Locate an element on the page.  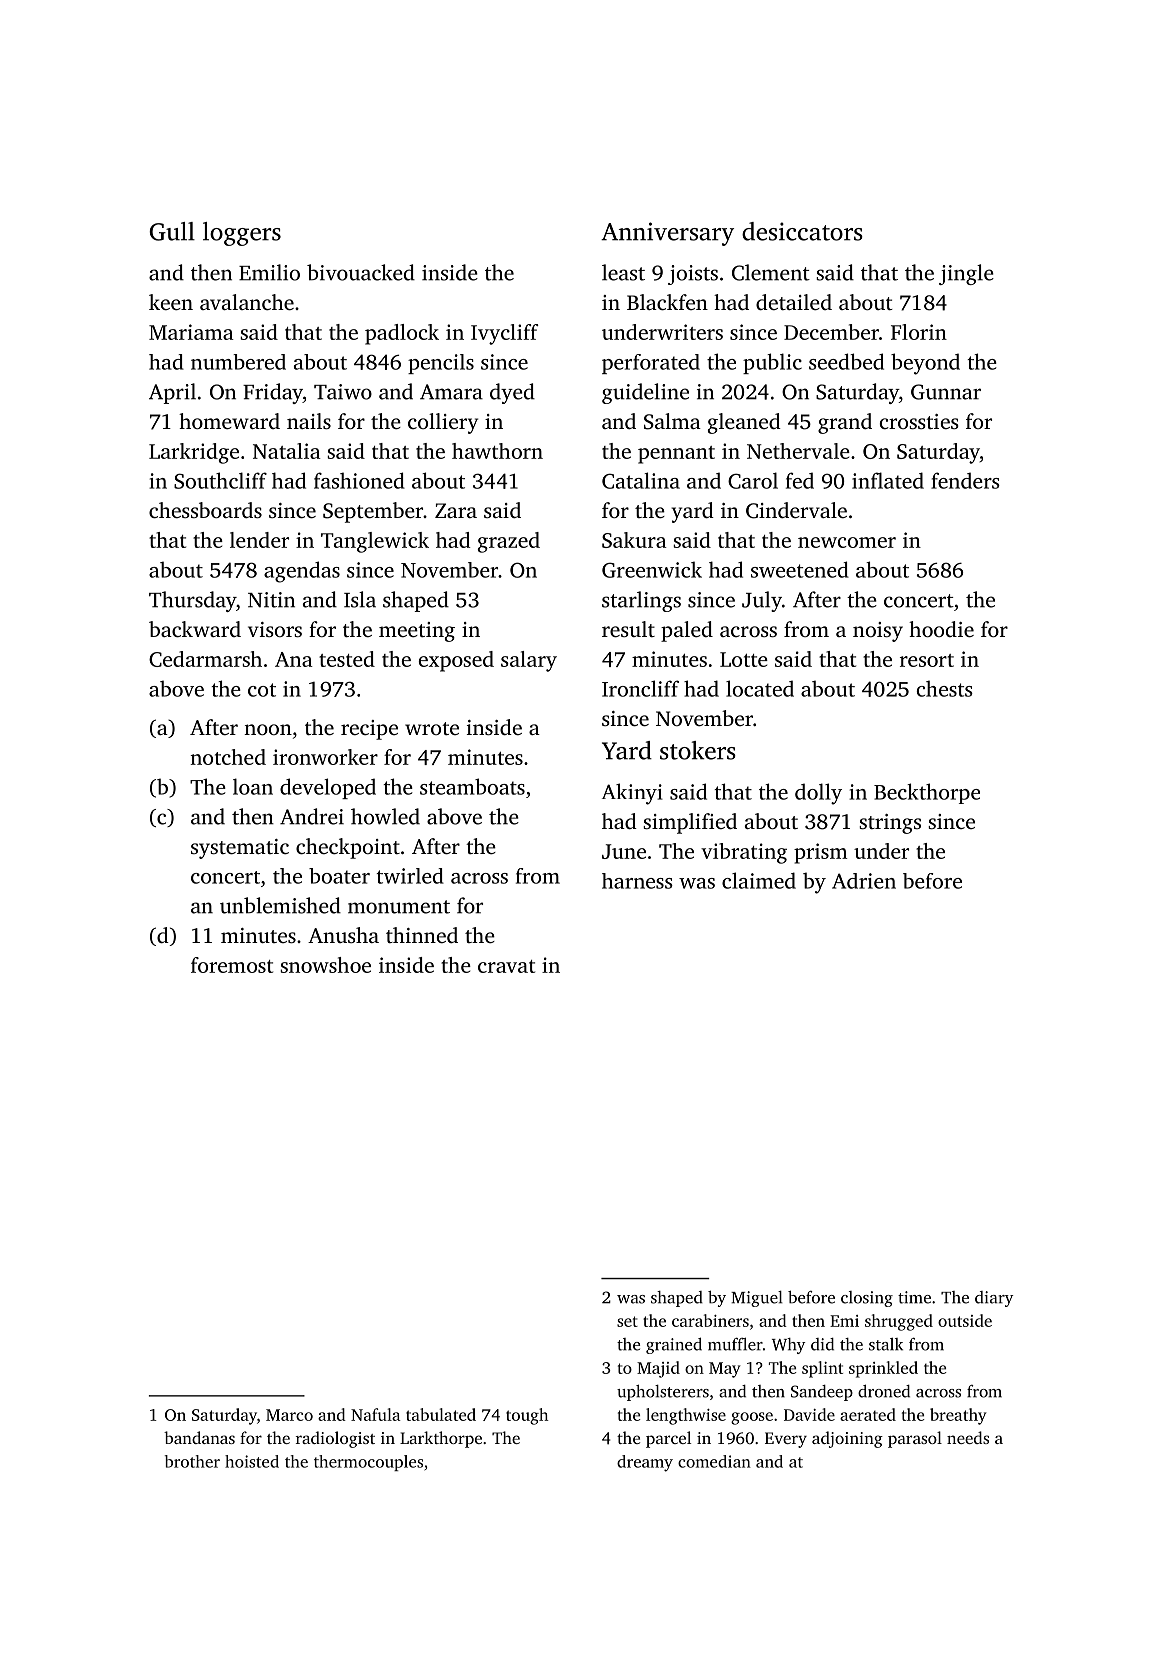
desiccators is located at coordinates (802, 231).
